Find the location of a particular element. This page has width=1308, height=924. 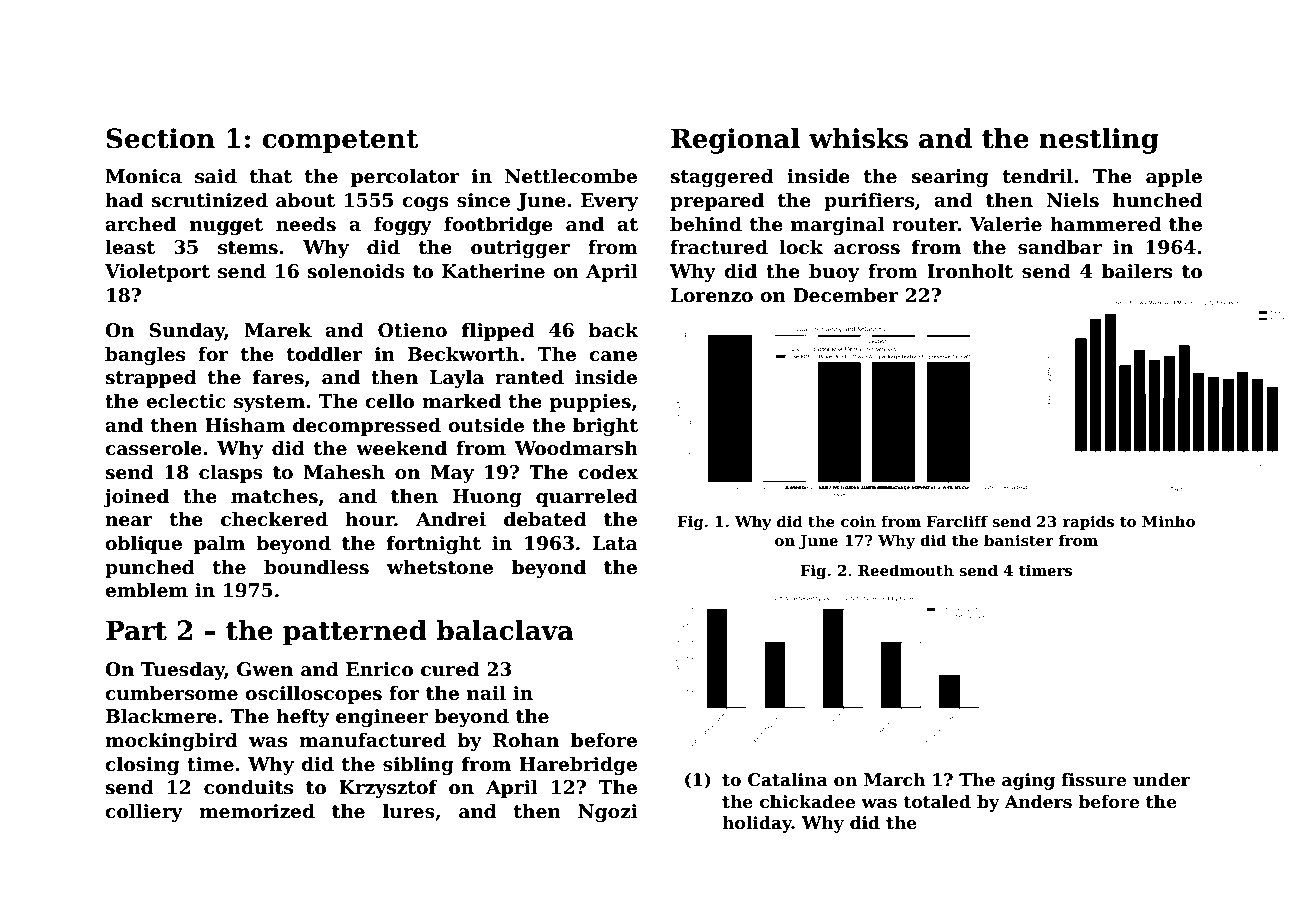

near is located at coordinates (129, 521).
